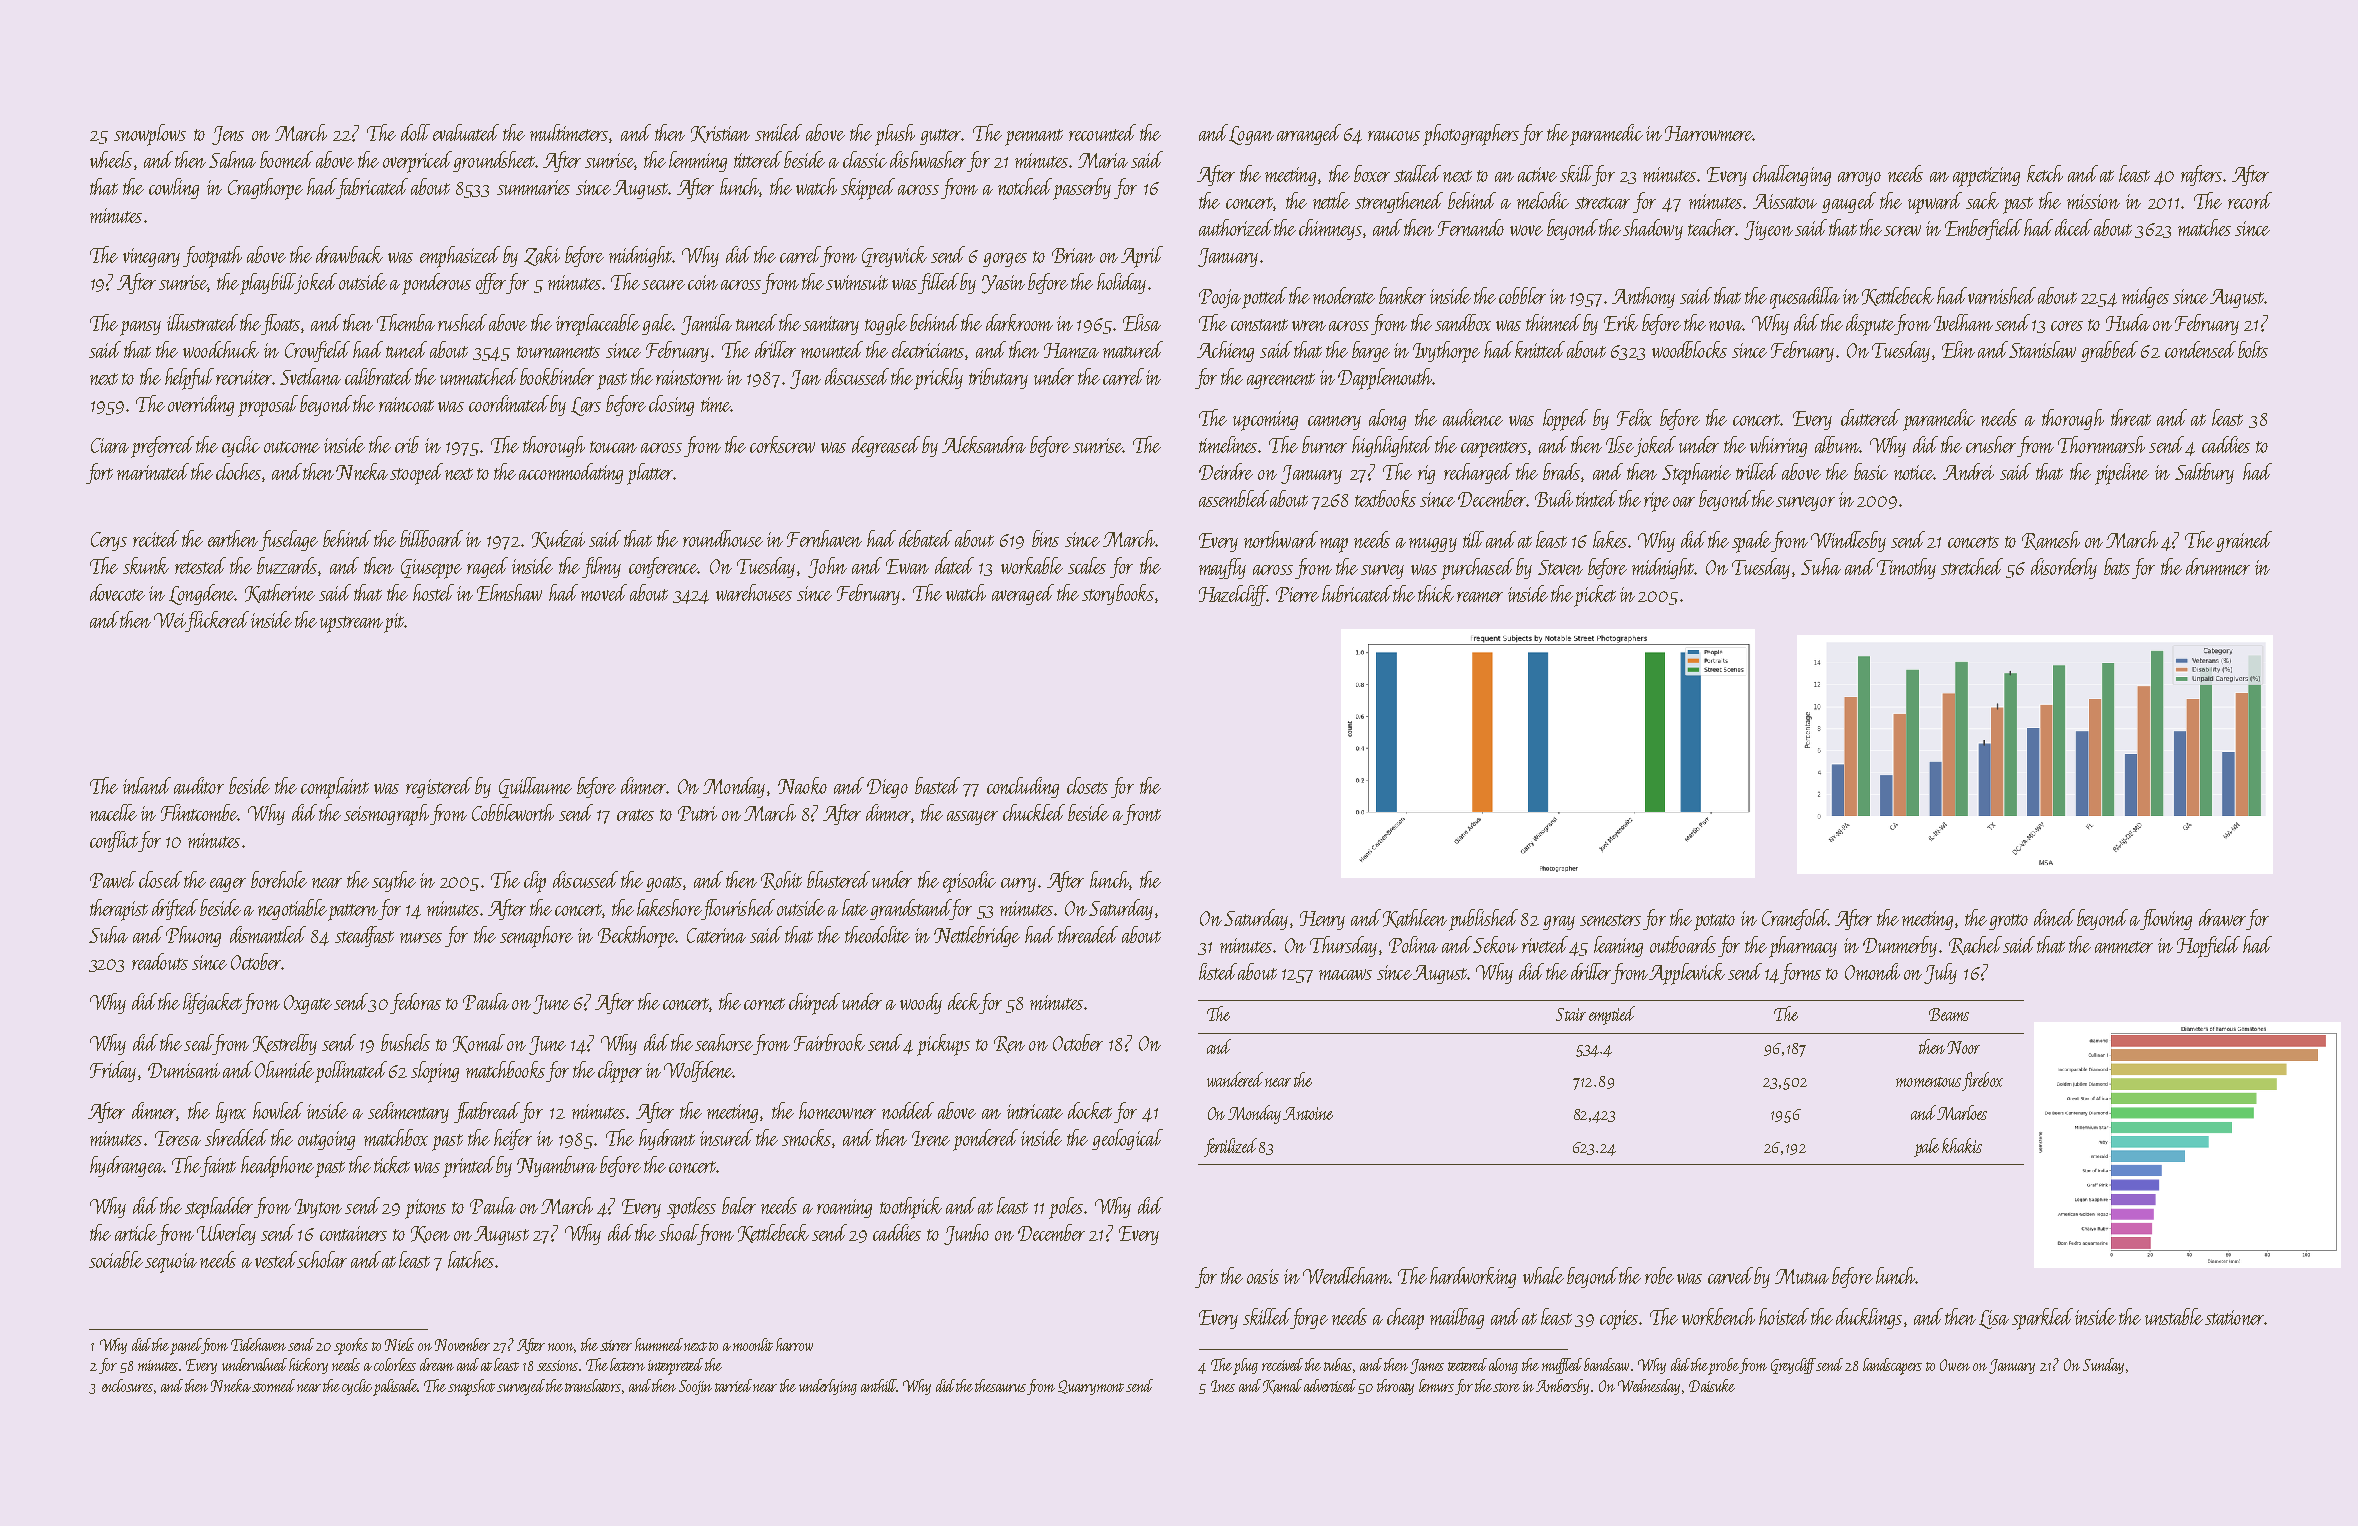 This screenshot has height=1526, width=2358. I want to click on spade, so click(1751, 542).
